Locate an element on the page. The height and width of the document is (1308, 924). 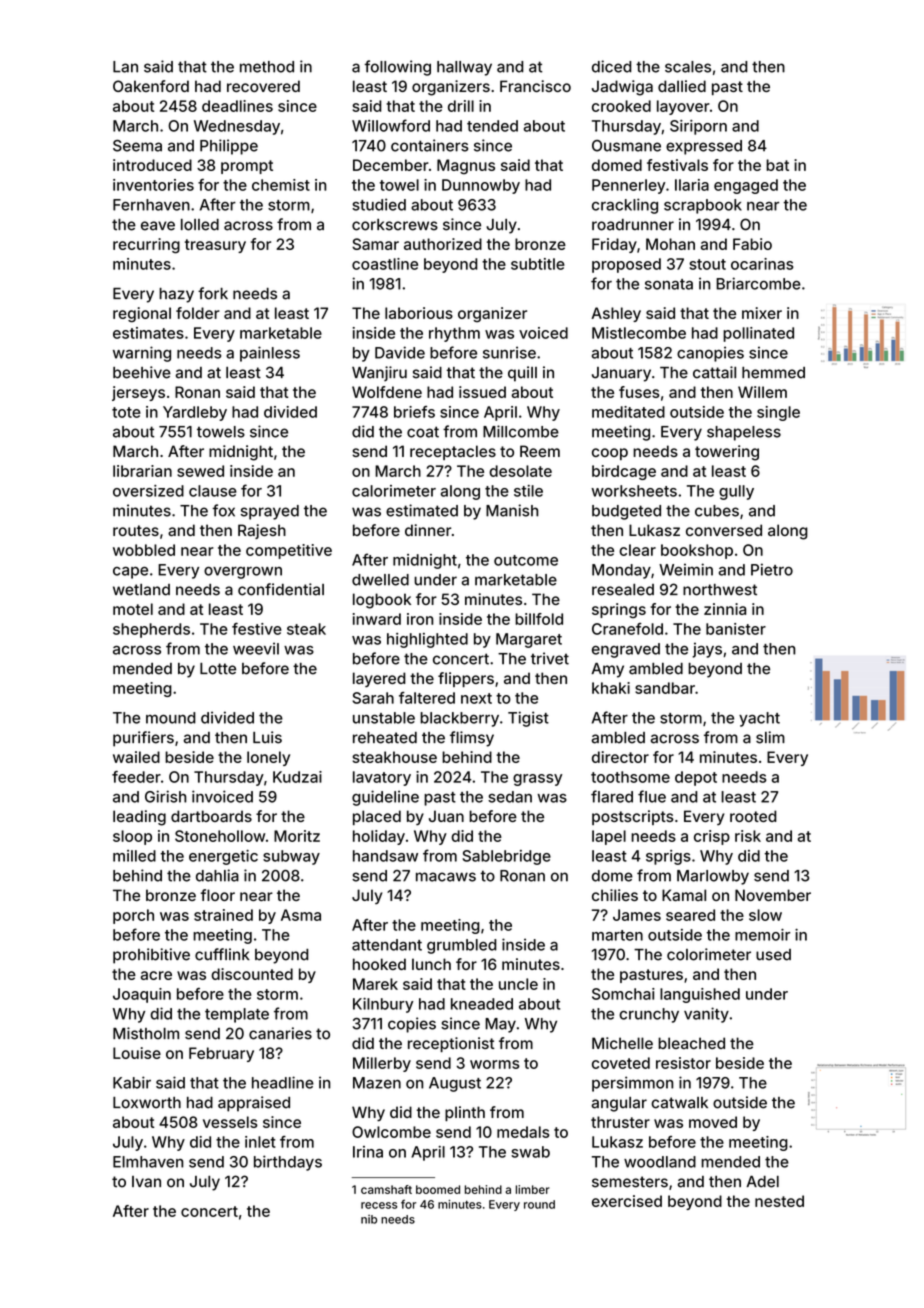
nested is located at coordinates (779, 1201).
